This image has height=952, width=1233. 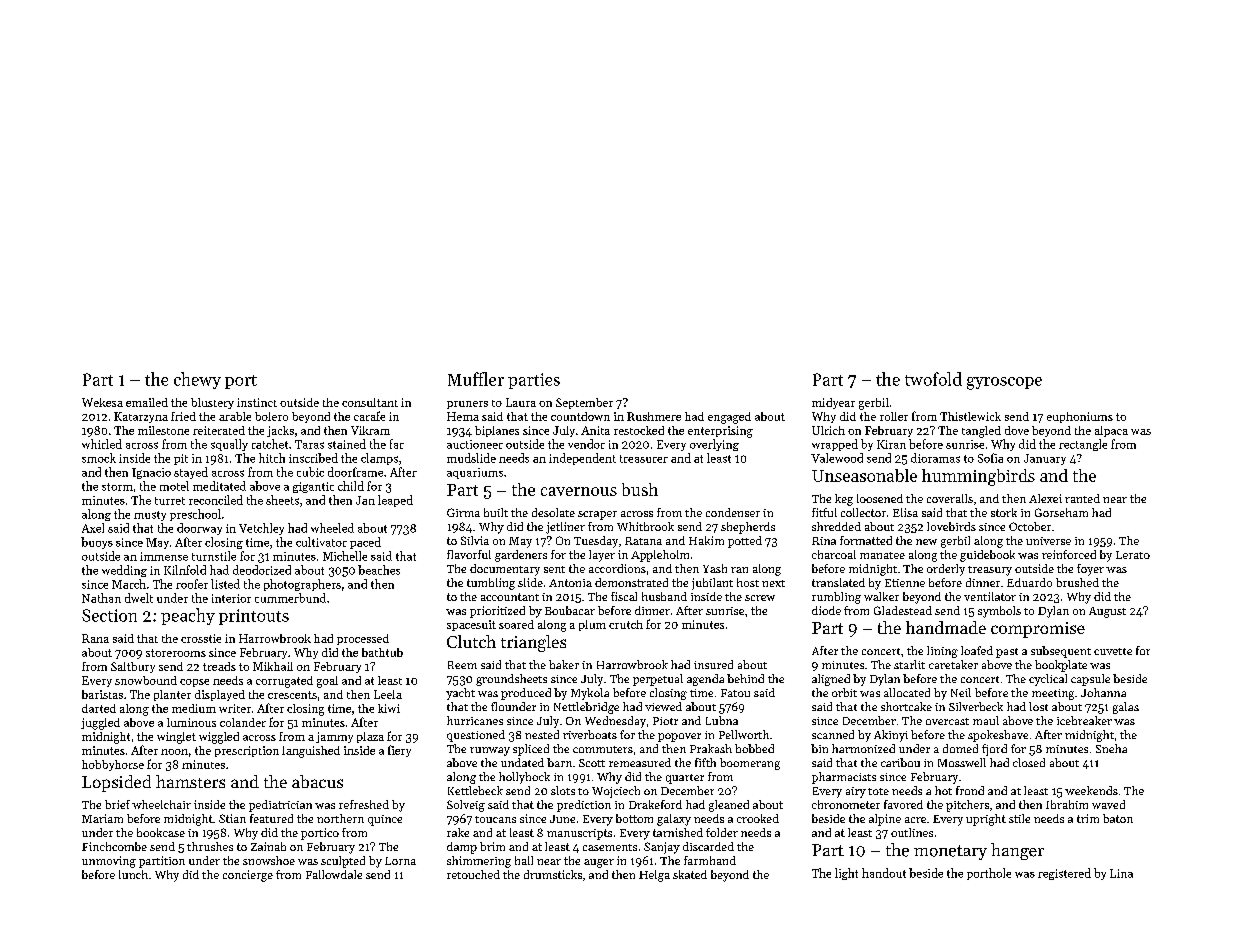 I want to click on drumsticks, so click(x=553, y=874).
